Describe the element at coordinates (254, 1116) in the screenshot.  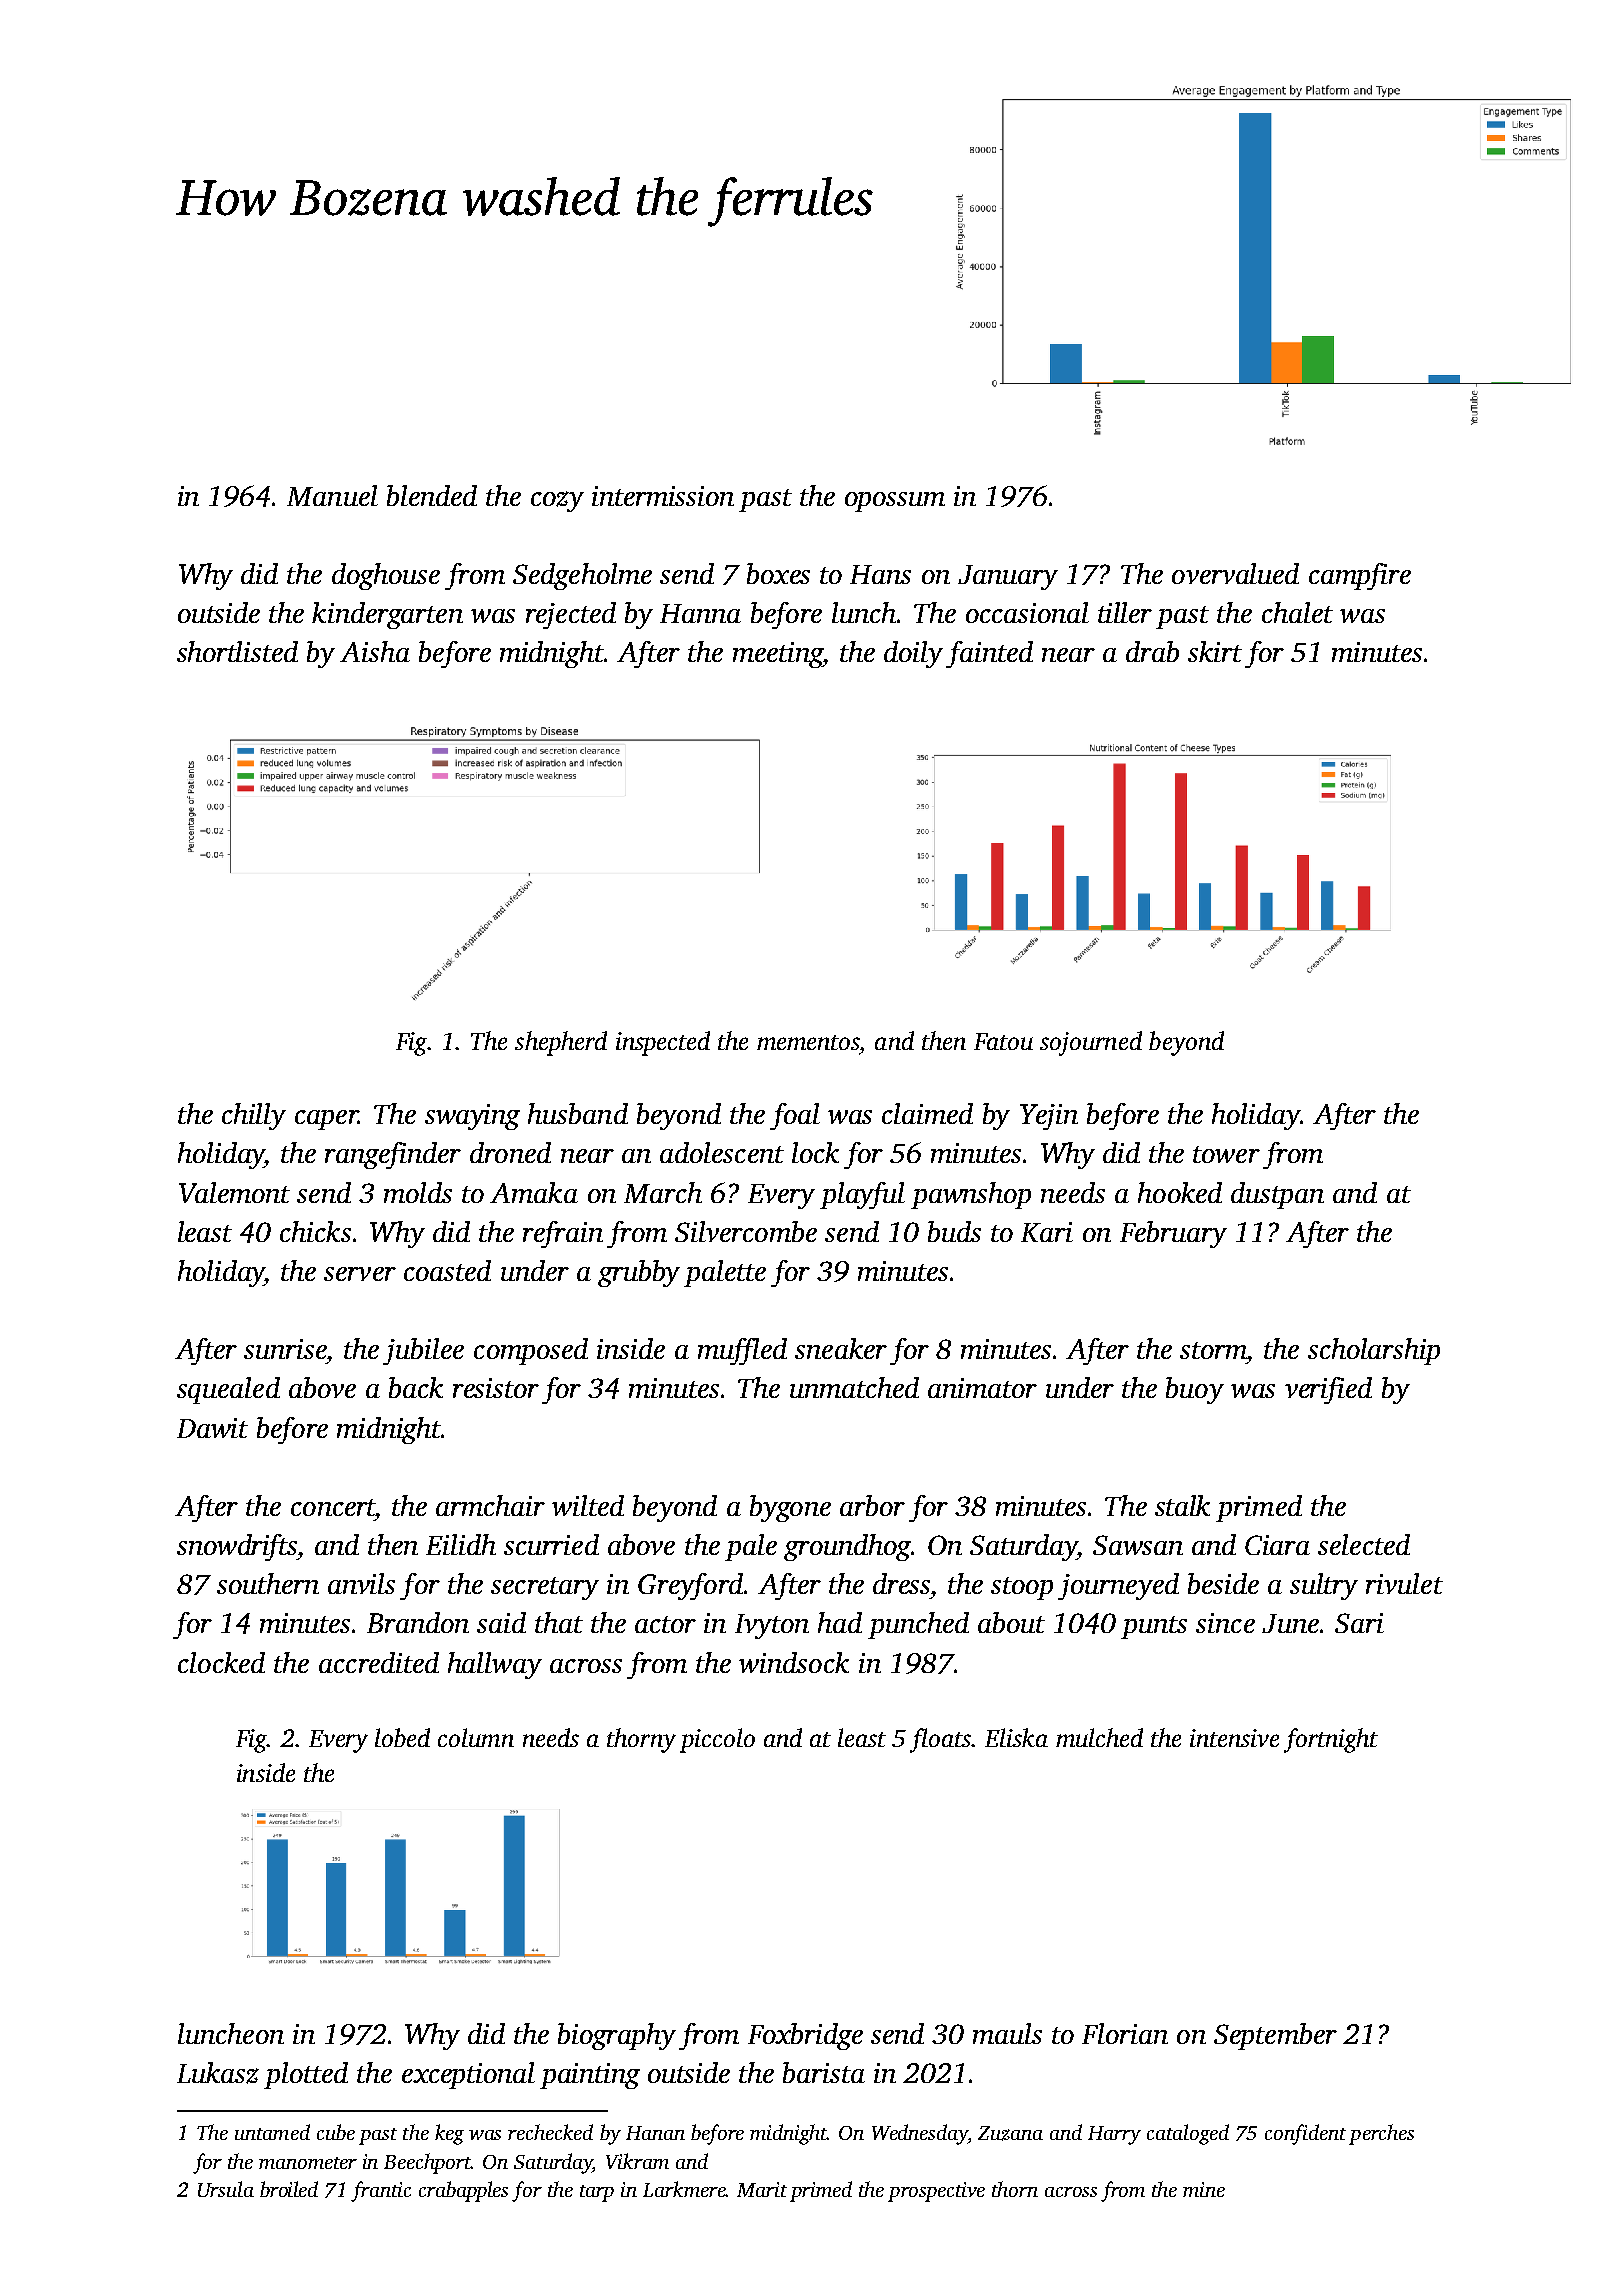
I see `chilly` at that location.
